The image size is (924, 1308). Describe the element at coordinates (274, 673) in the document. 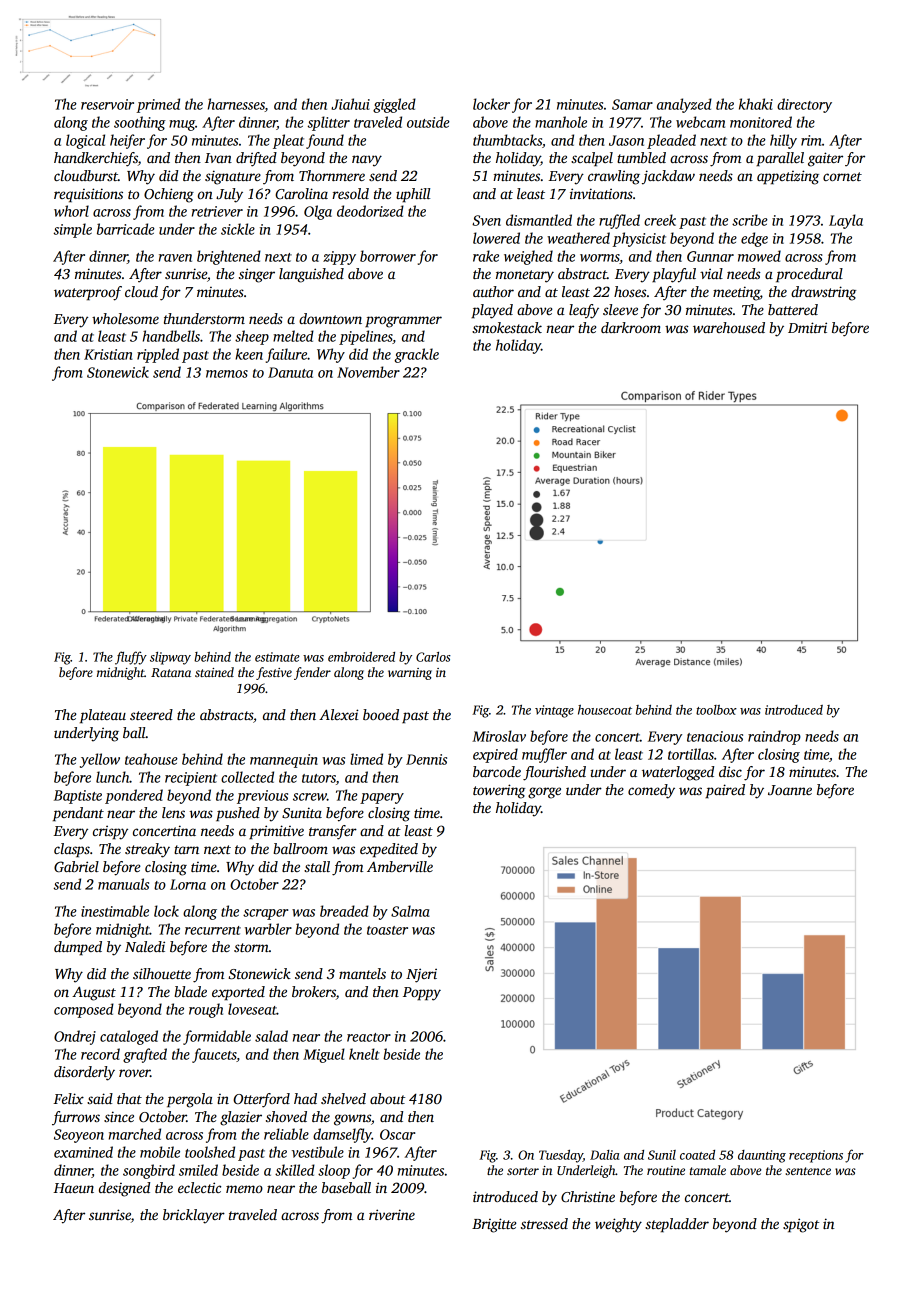

I see `festive` at that location.
